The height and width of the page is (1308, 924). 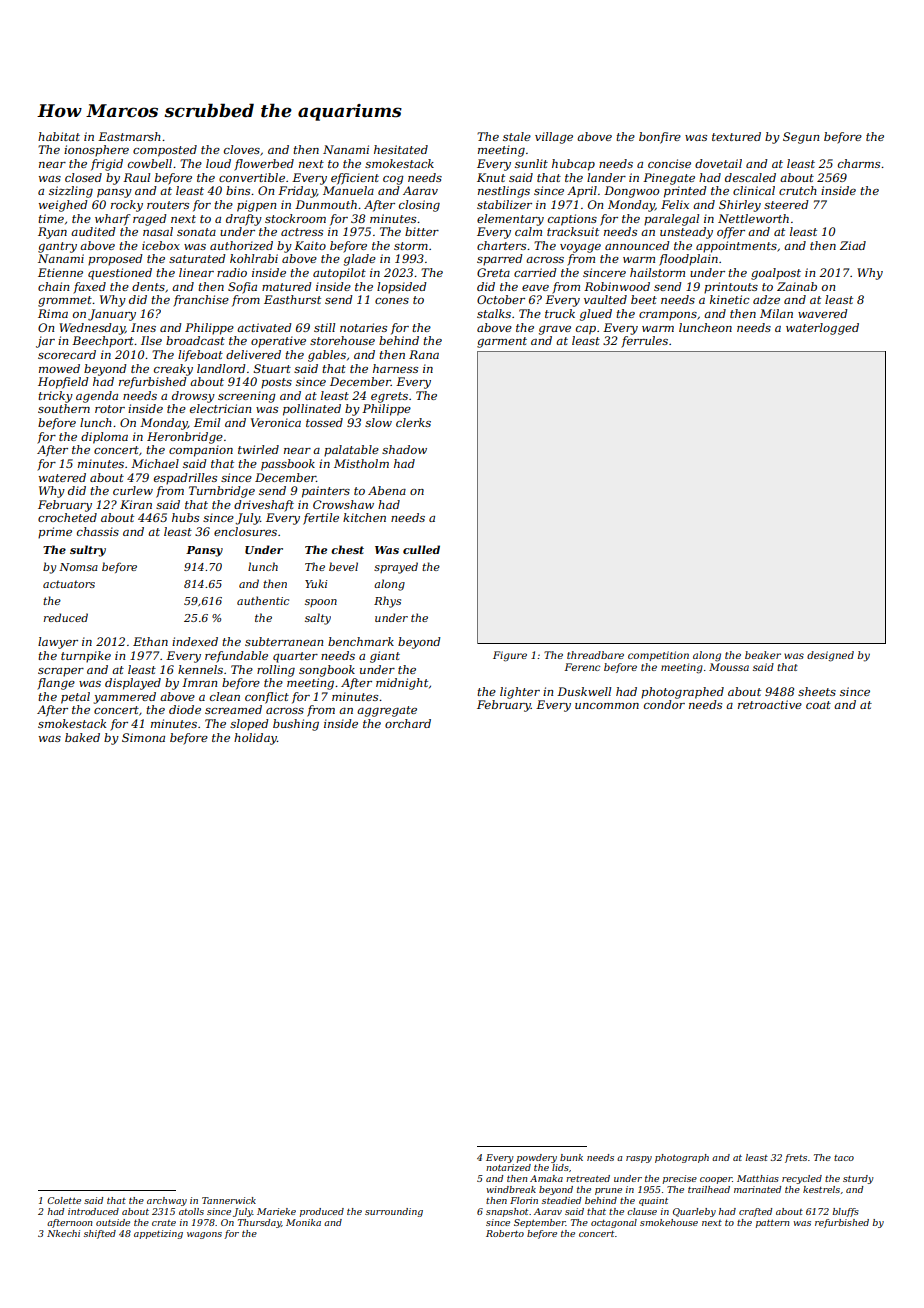 I want to click on convertible, so click(x=252, y=177).
